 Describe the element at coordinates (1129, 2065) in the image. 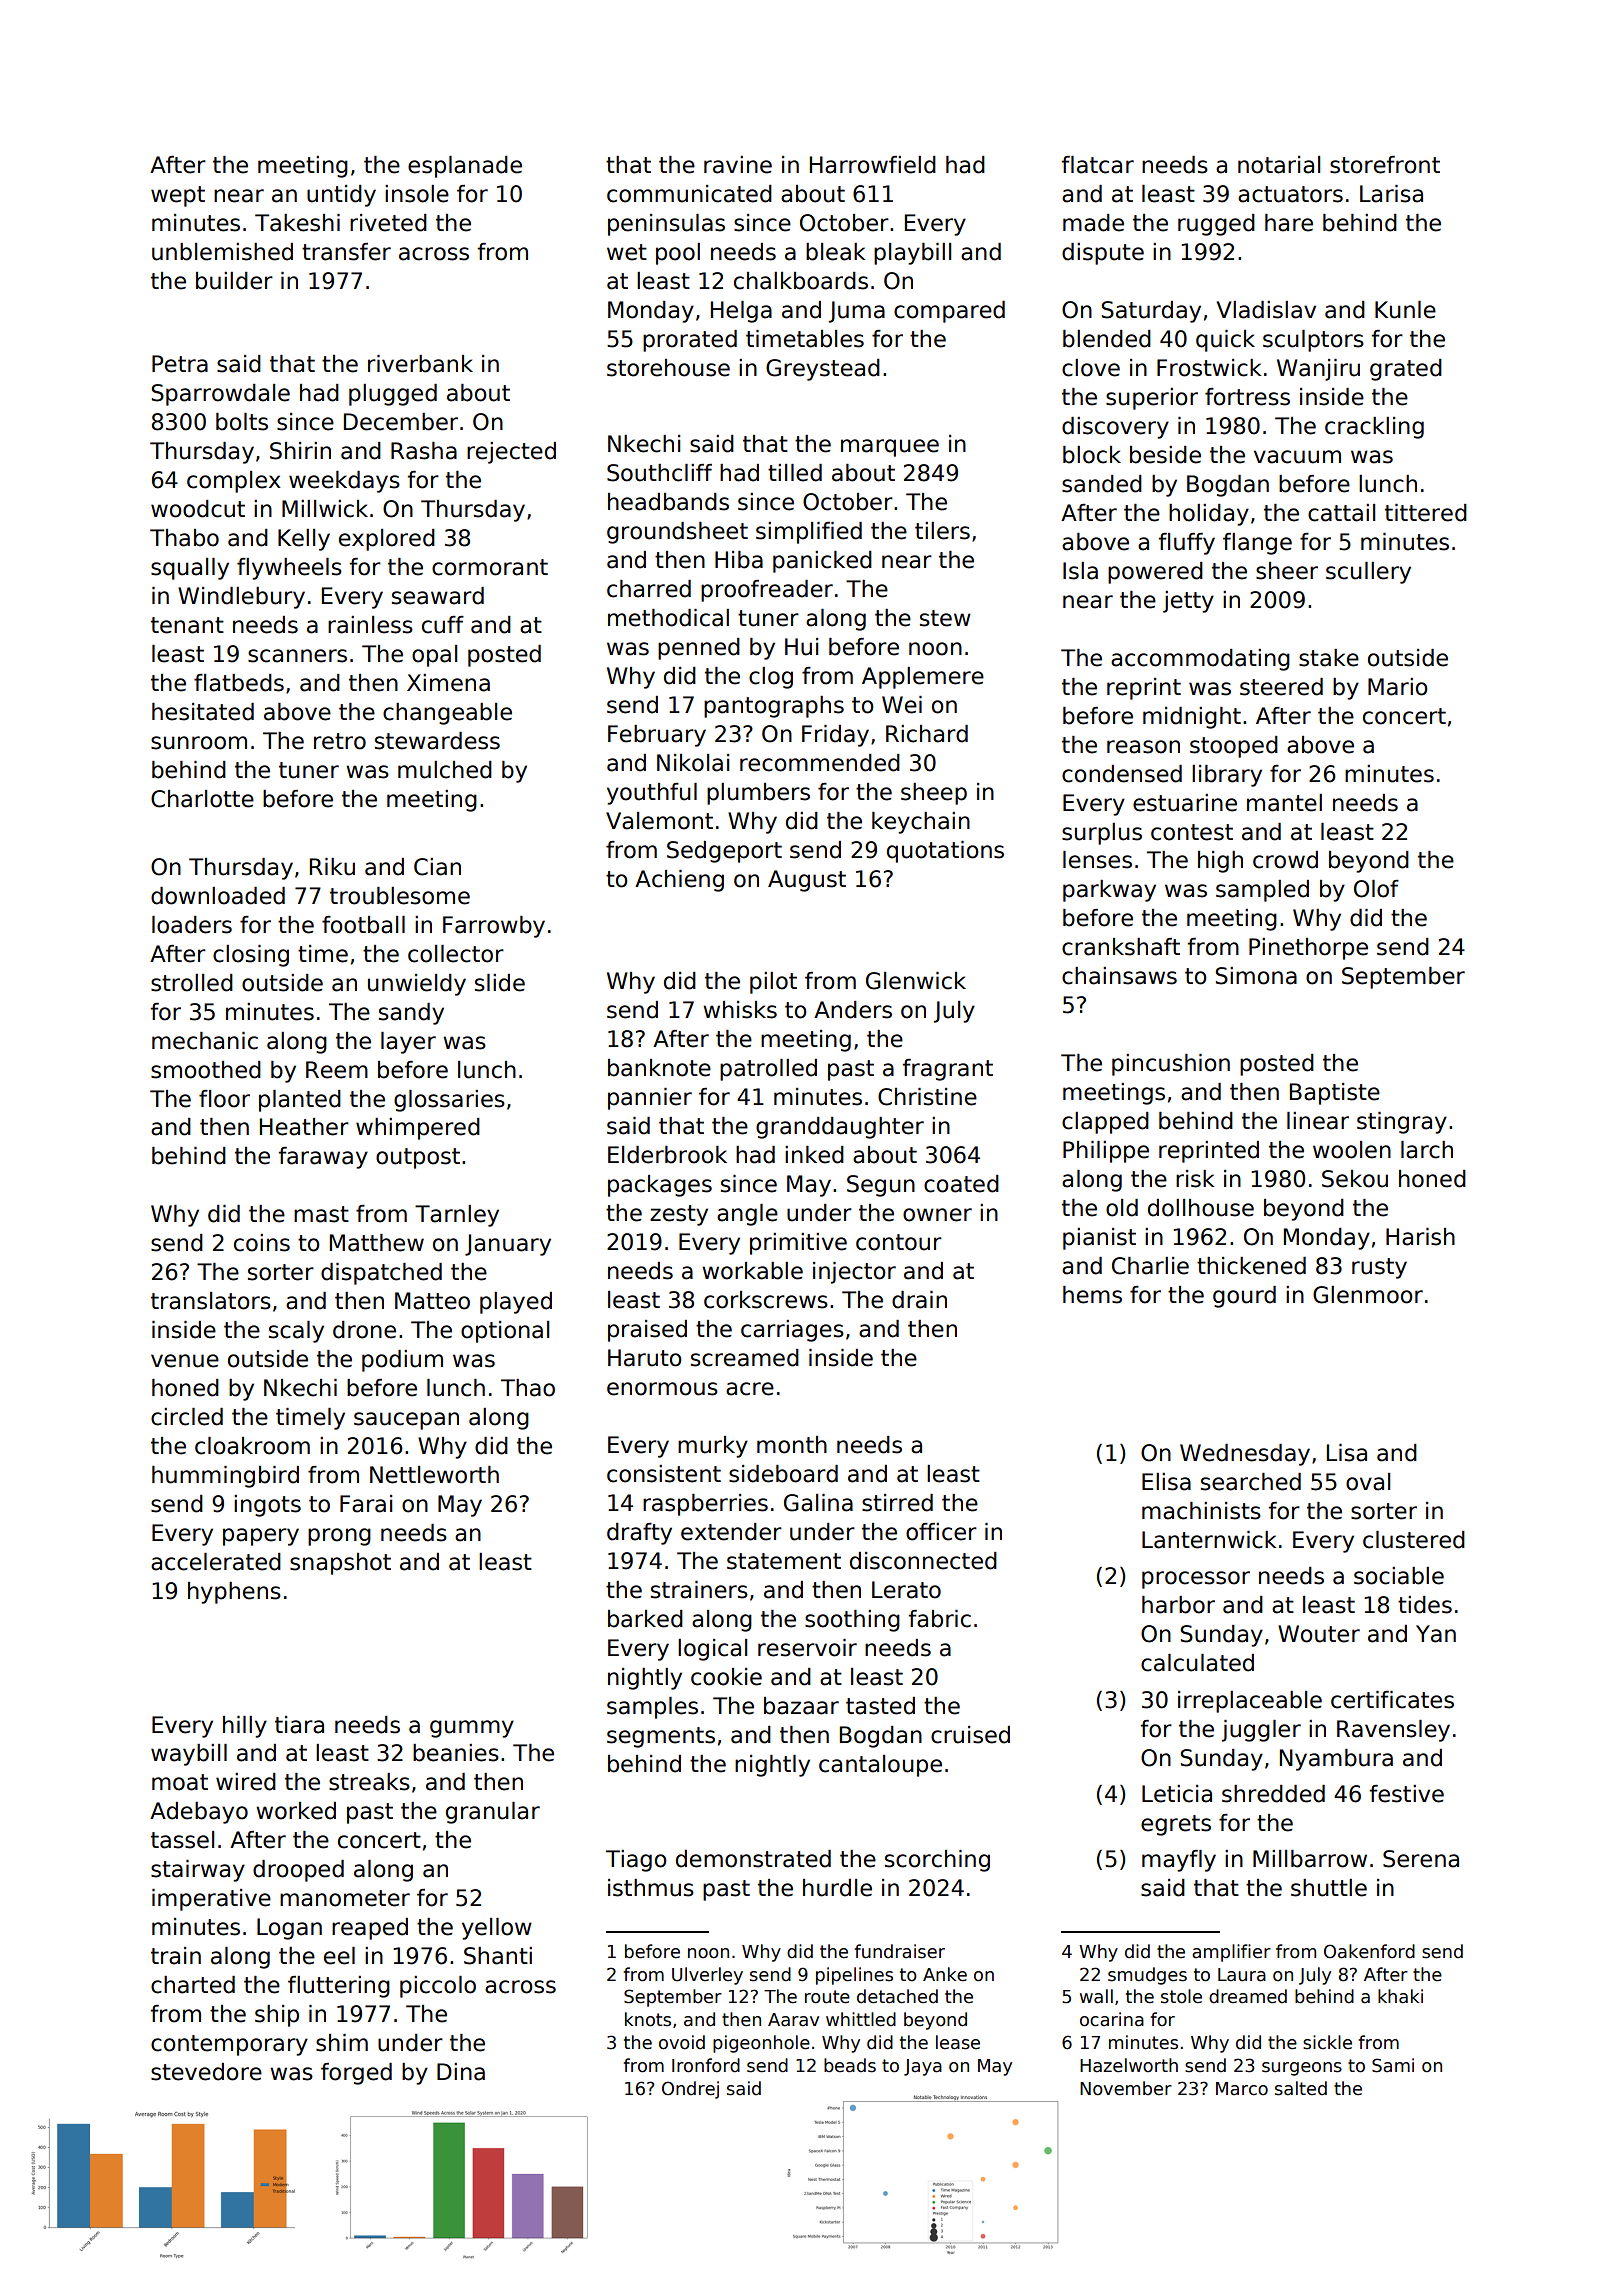

I see `Hazelworth` at that location.
